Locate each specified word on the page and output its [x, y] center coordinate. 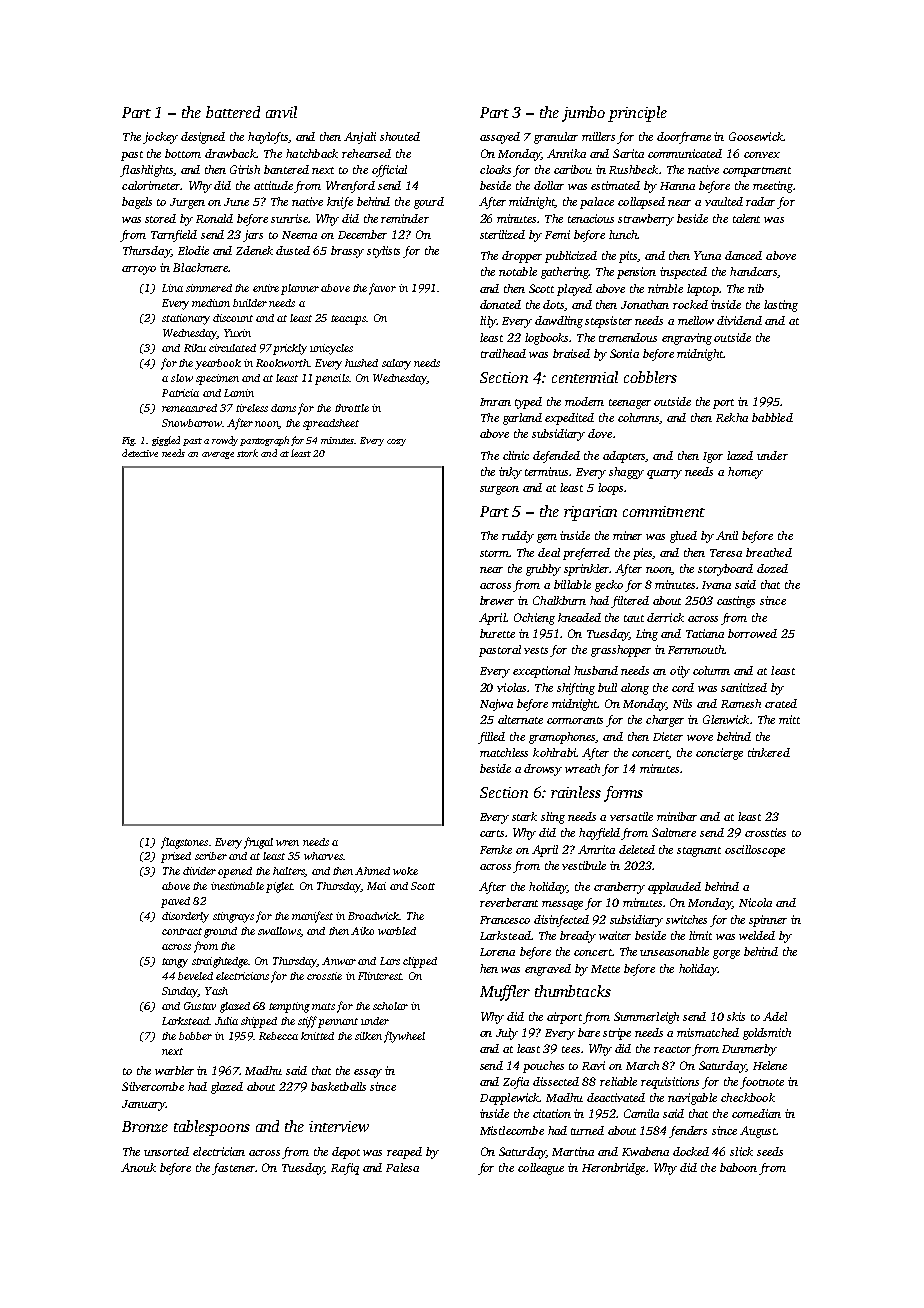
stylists [383, 252]
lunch [623, 234]
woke [405, 871]
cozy [396, 442]
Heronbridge [613, 1169]
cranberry [619, 888]
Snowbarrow [192, 423]
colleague [541, 1169]
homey [745, 473]
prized [176, 857]
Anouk [138, 1167]
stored [160, 218]
